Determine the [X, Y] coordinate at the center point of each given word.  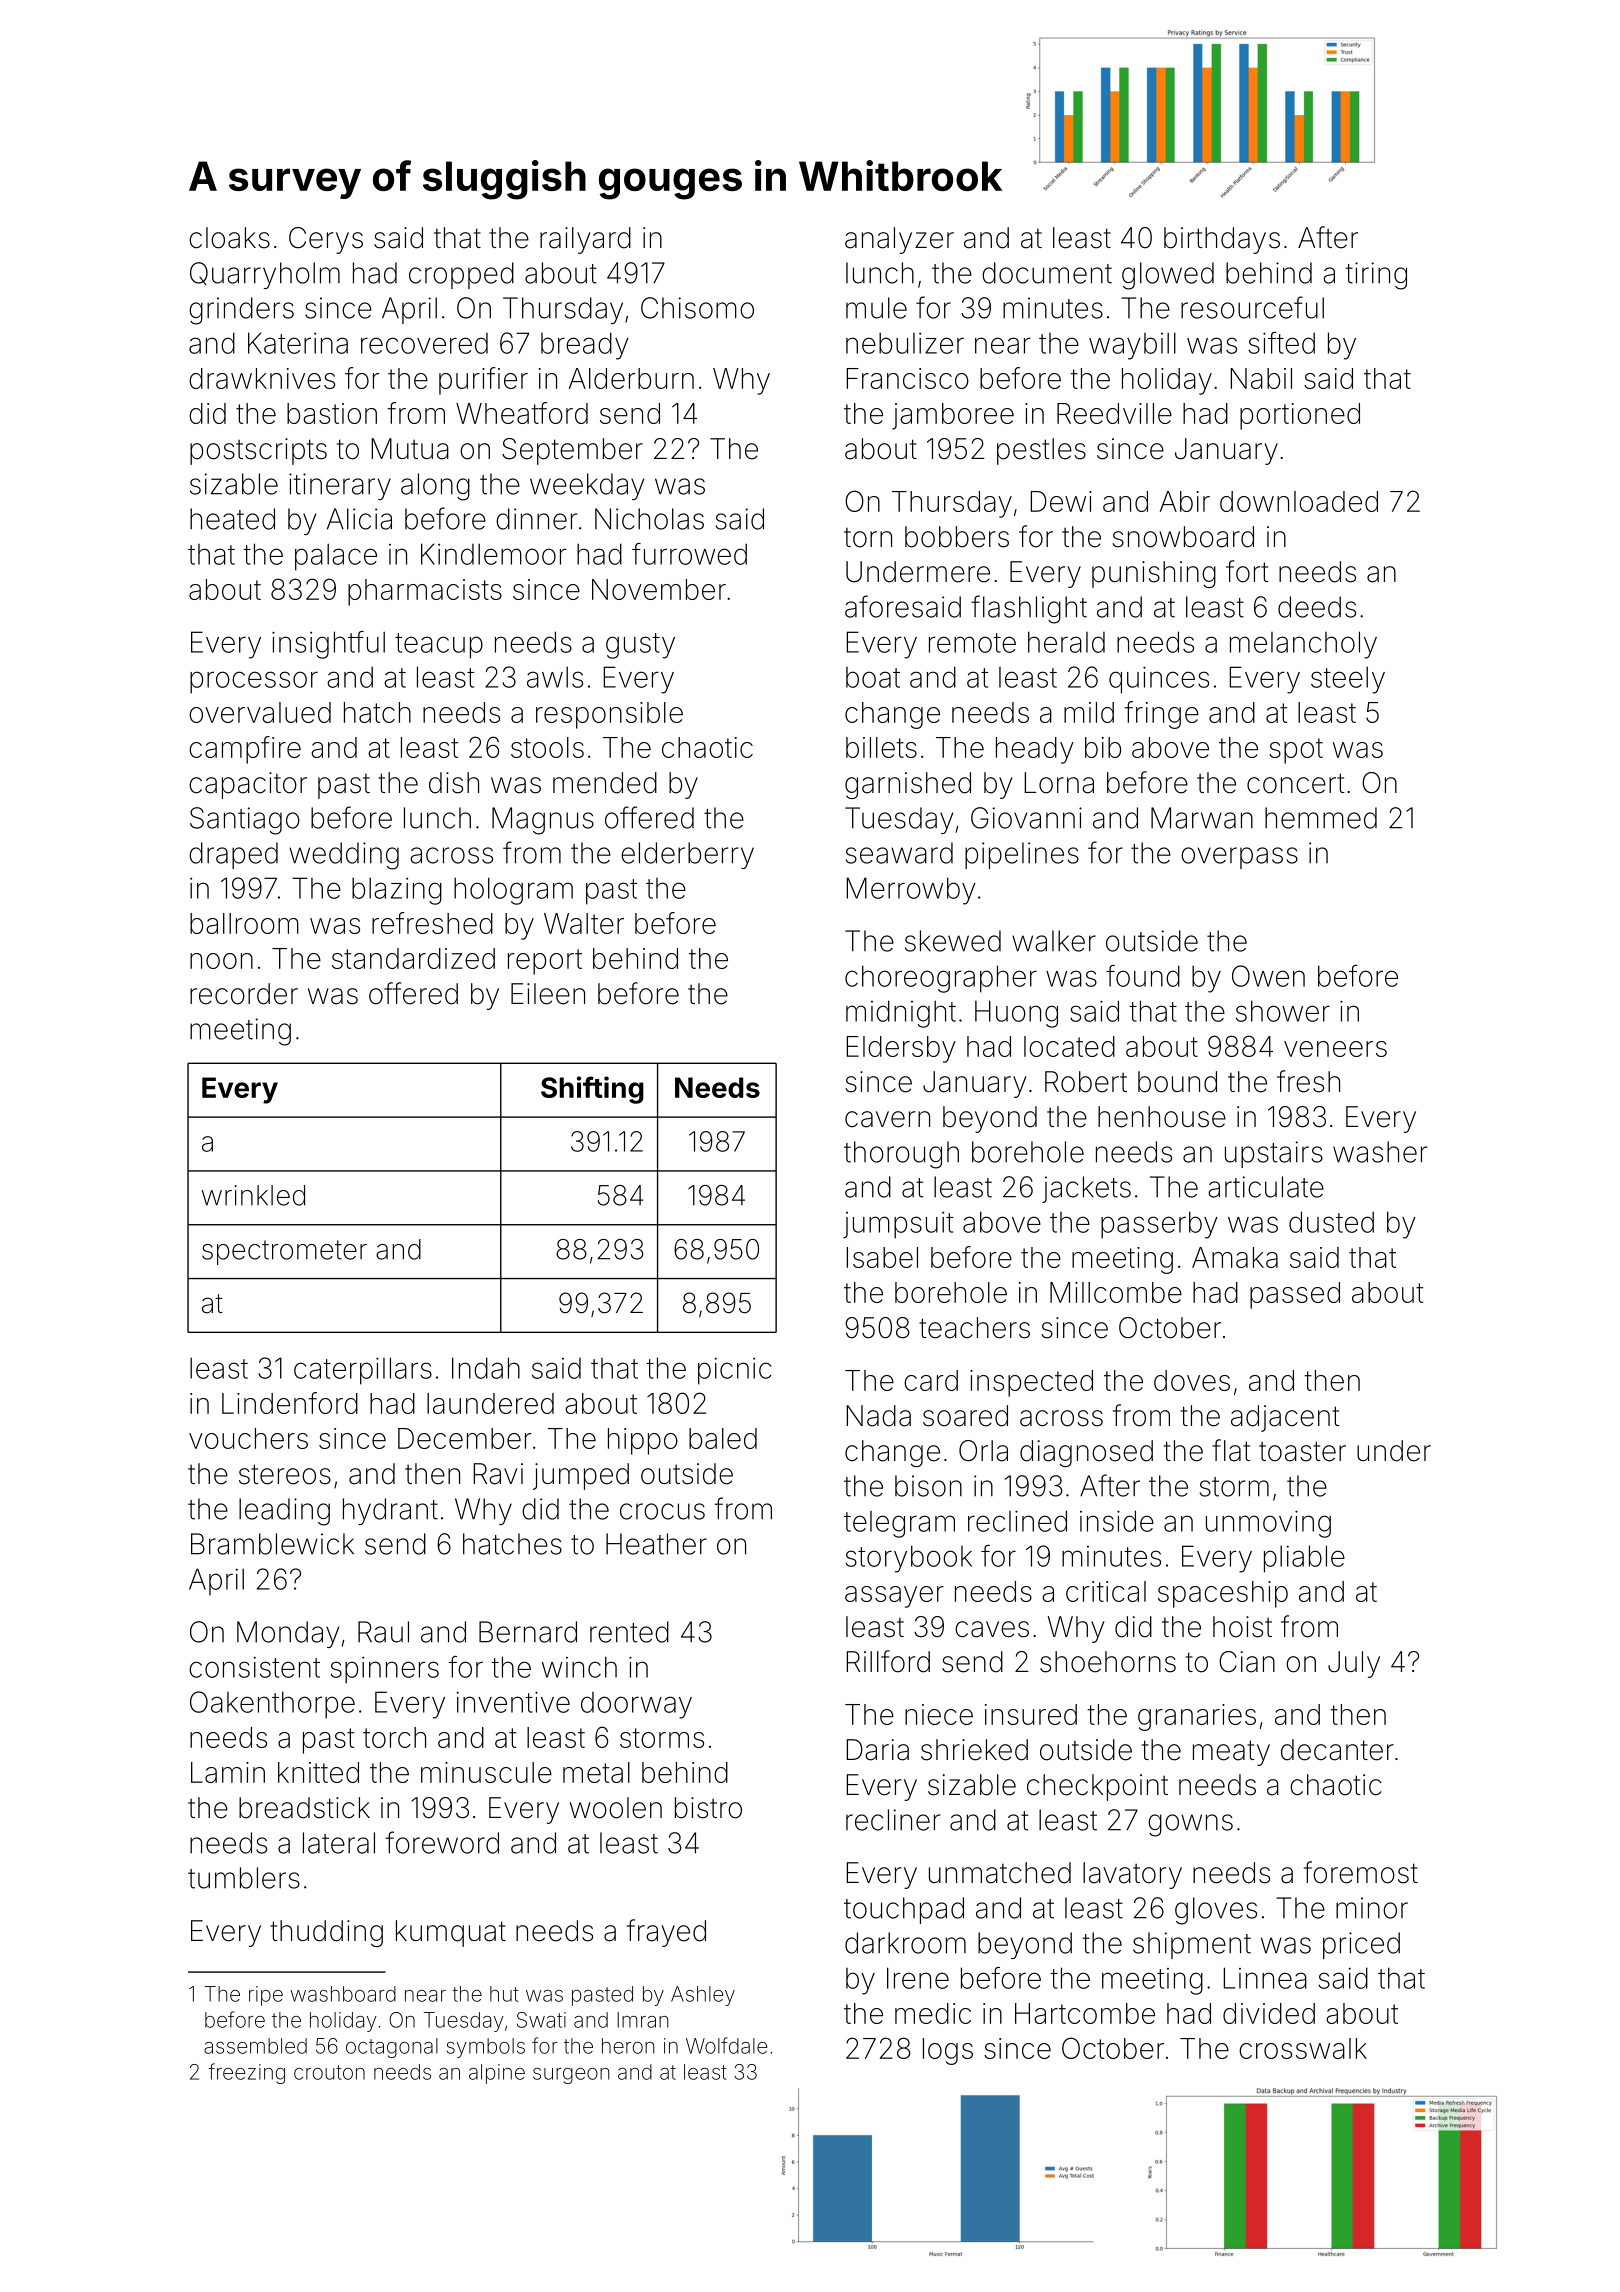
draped [233, 855]
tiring [1376, 276]
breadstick [304, 1808]
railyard [585, 240]
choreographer [941, 979]
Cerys [326, 240]
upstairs [1274, 1154]
